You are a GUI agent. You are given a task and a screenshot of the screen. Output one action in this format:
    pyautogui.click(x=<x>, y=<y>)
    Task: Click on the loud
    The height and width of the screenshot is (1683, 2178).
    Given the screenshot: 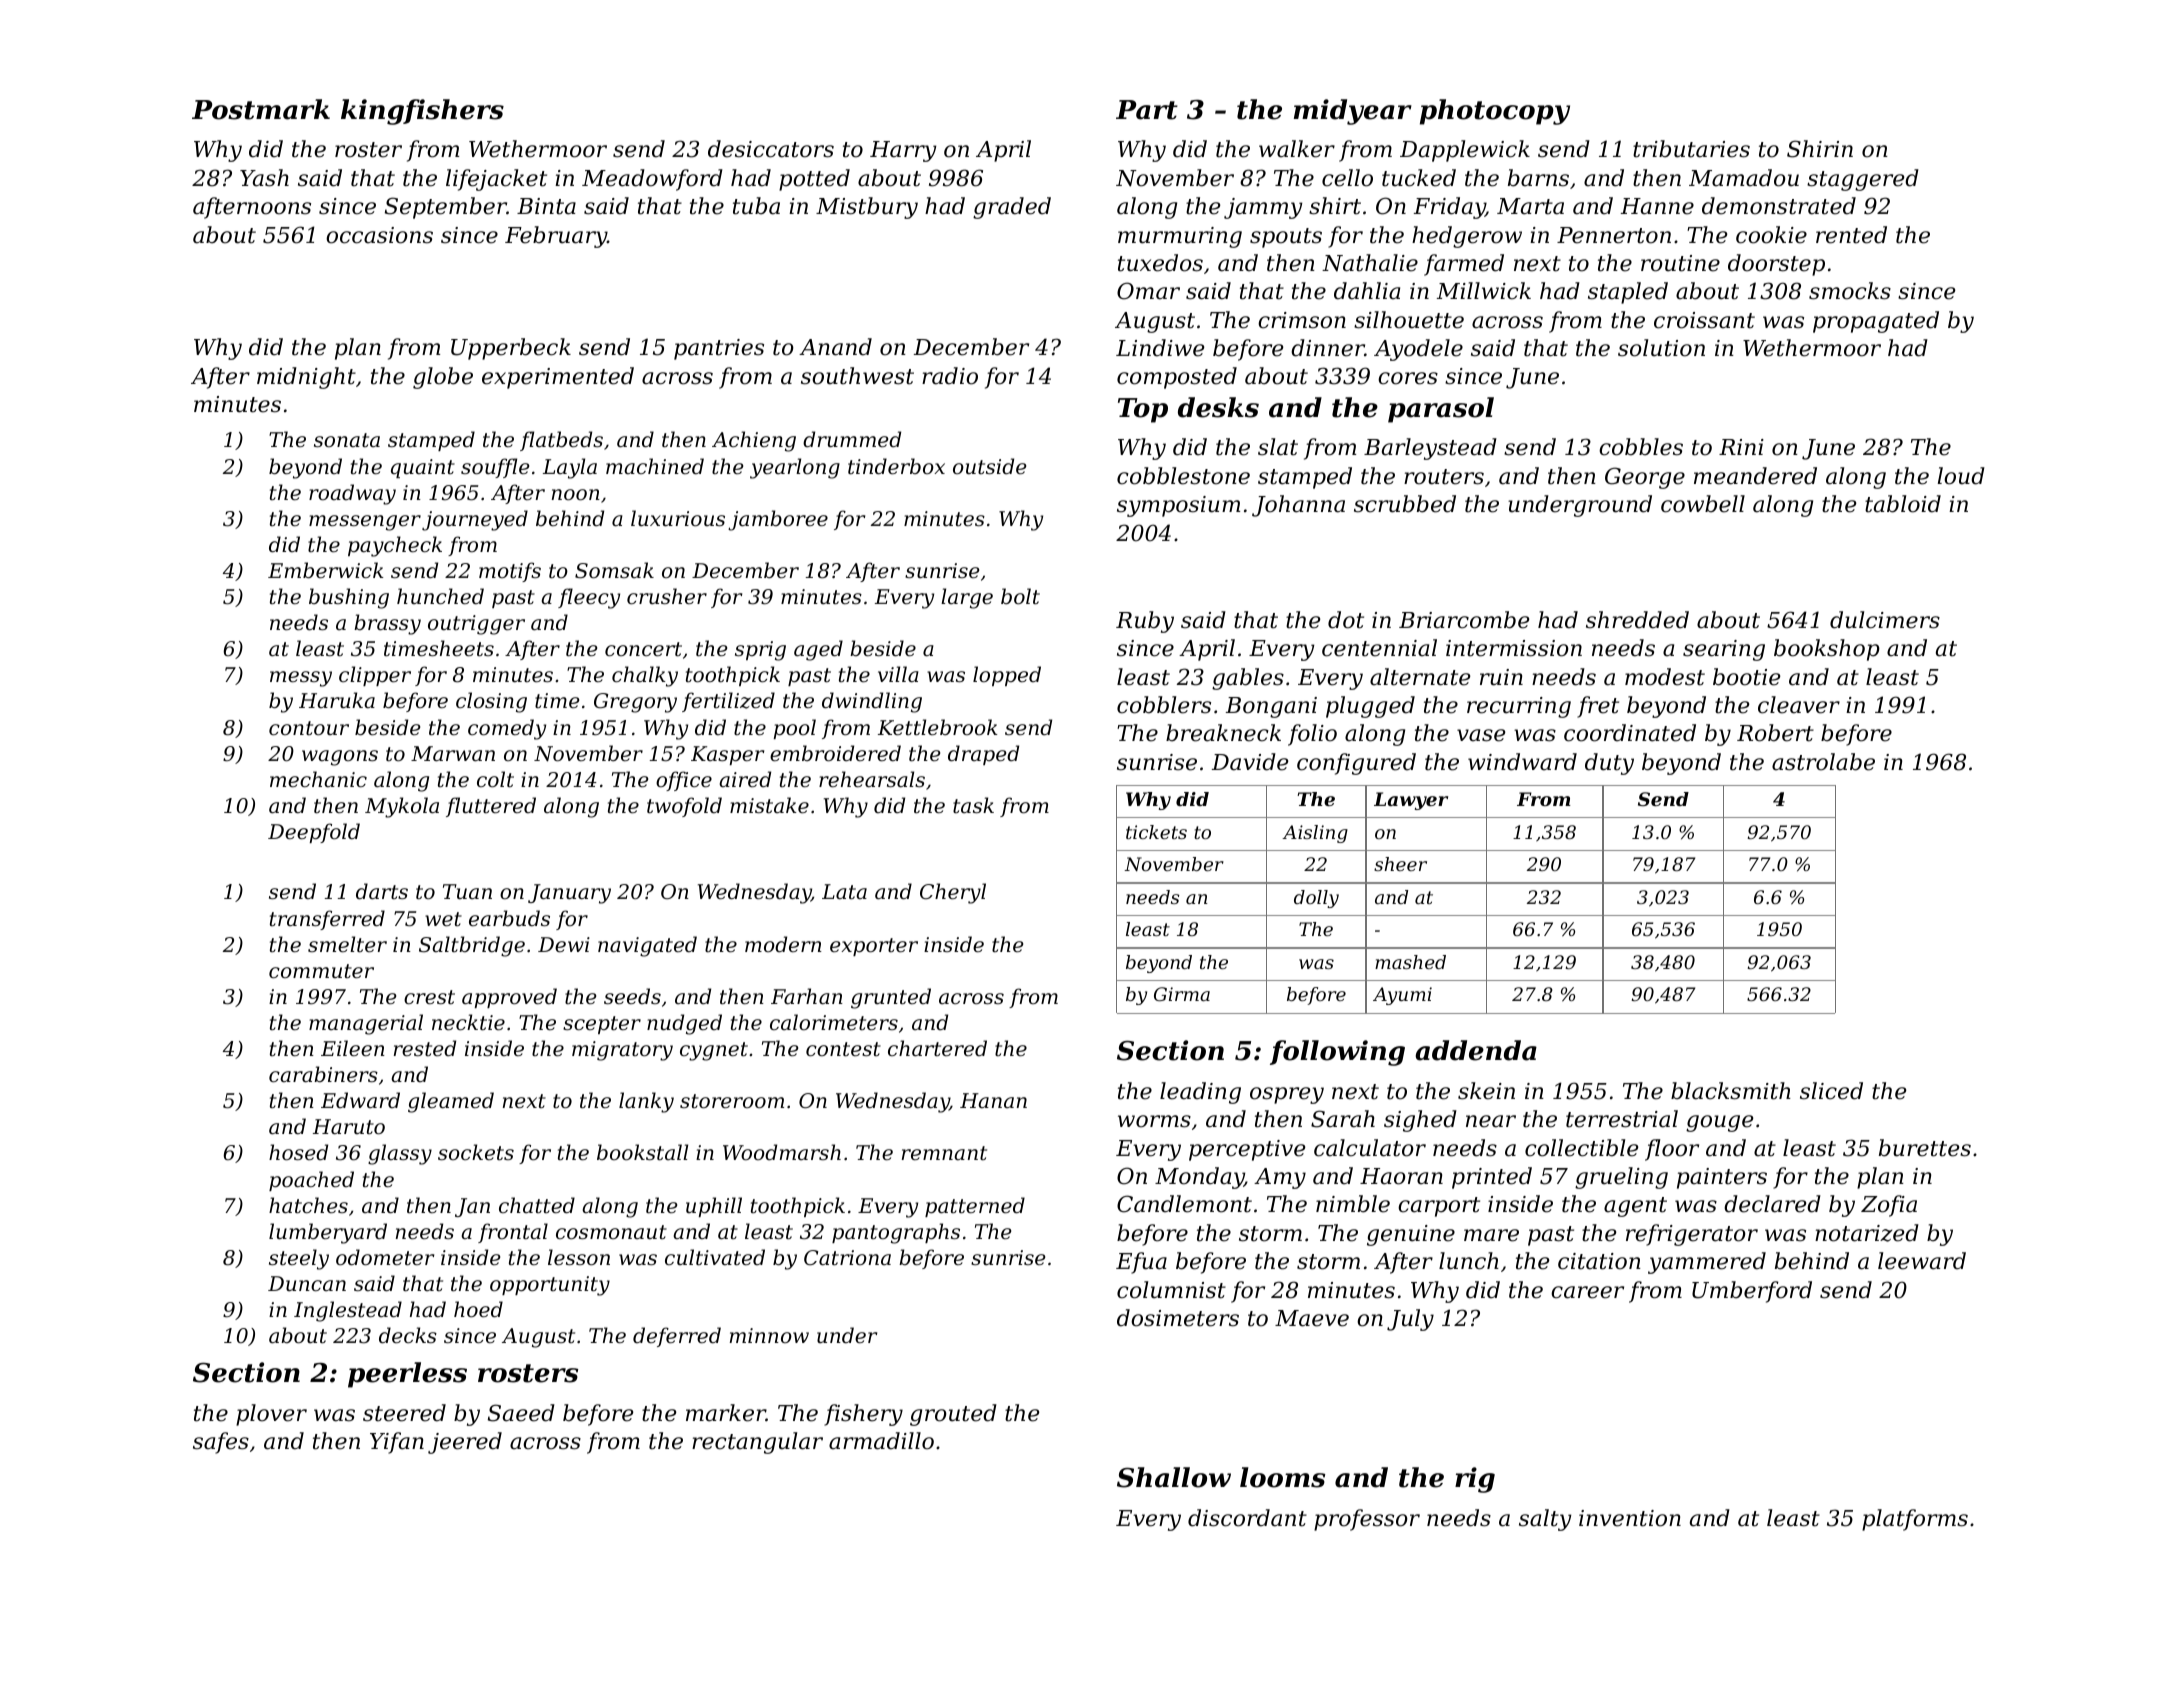 What is the action you would take?
    pyautogui.click(x=1961, y=476)
